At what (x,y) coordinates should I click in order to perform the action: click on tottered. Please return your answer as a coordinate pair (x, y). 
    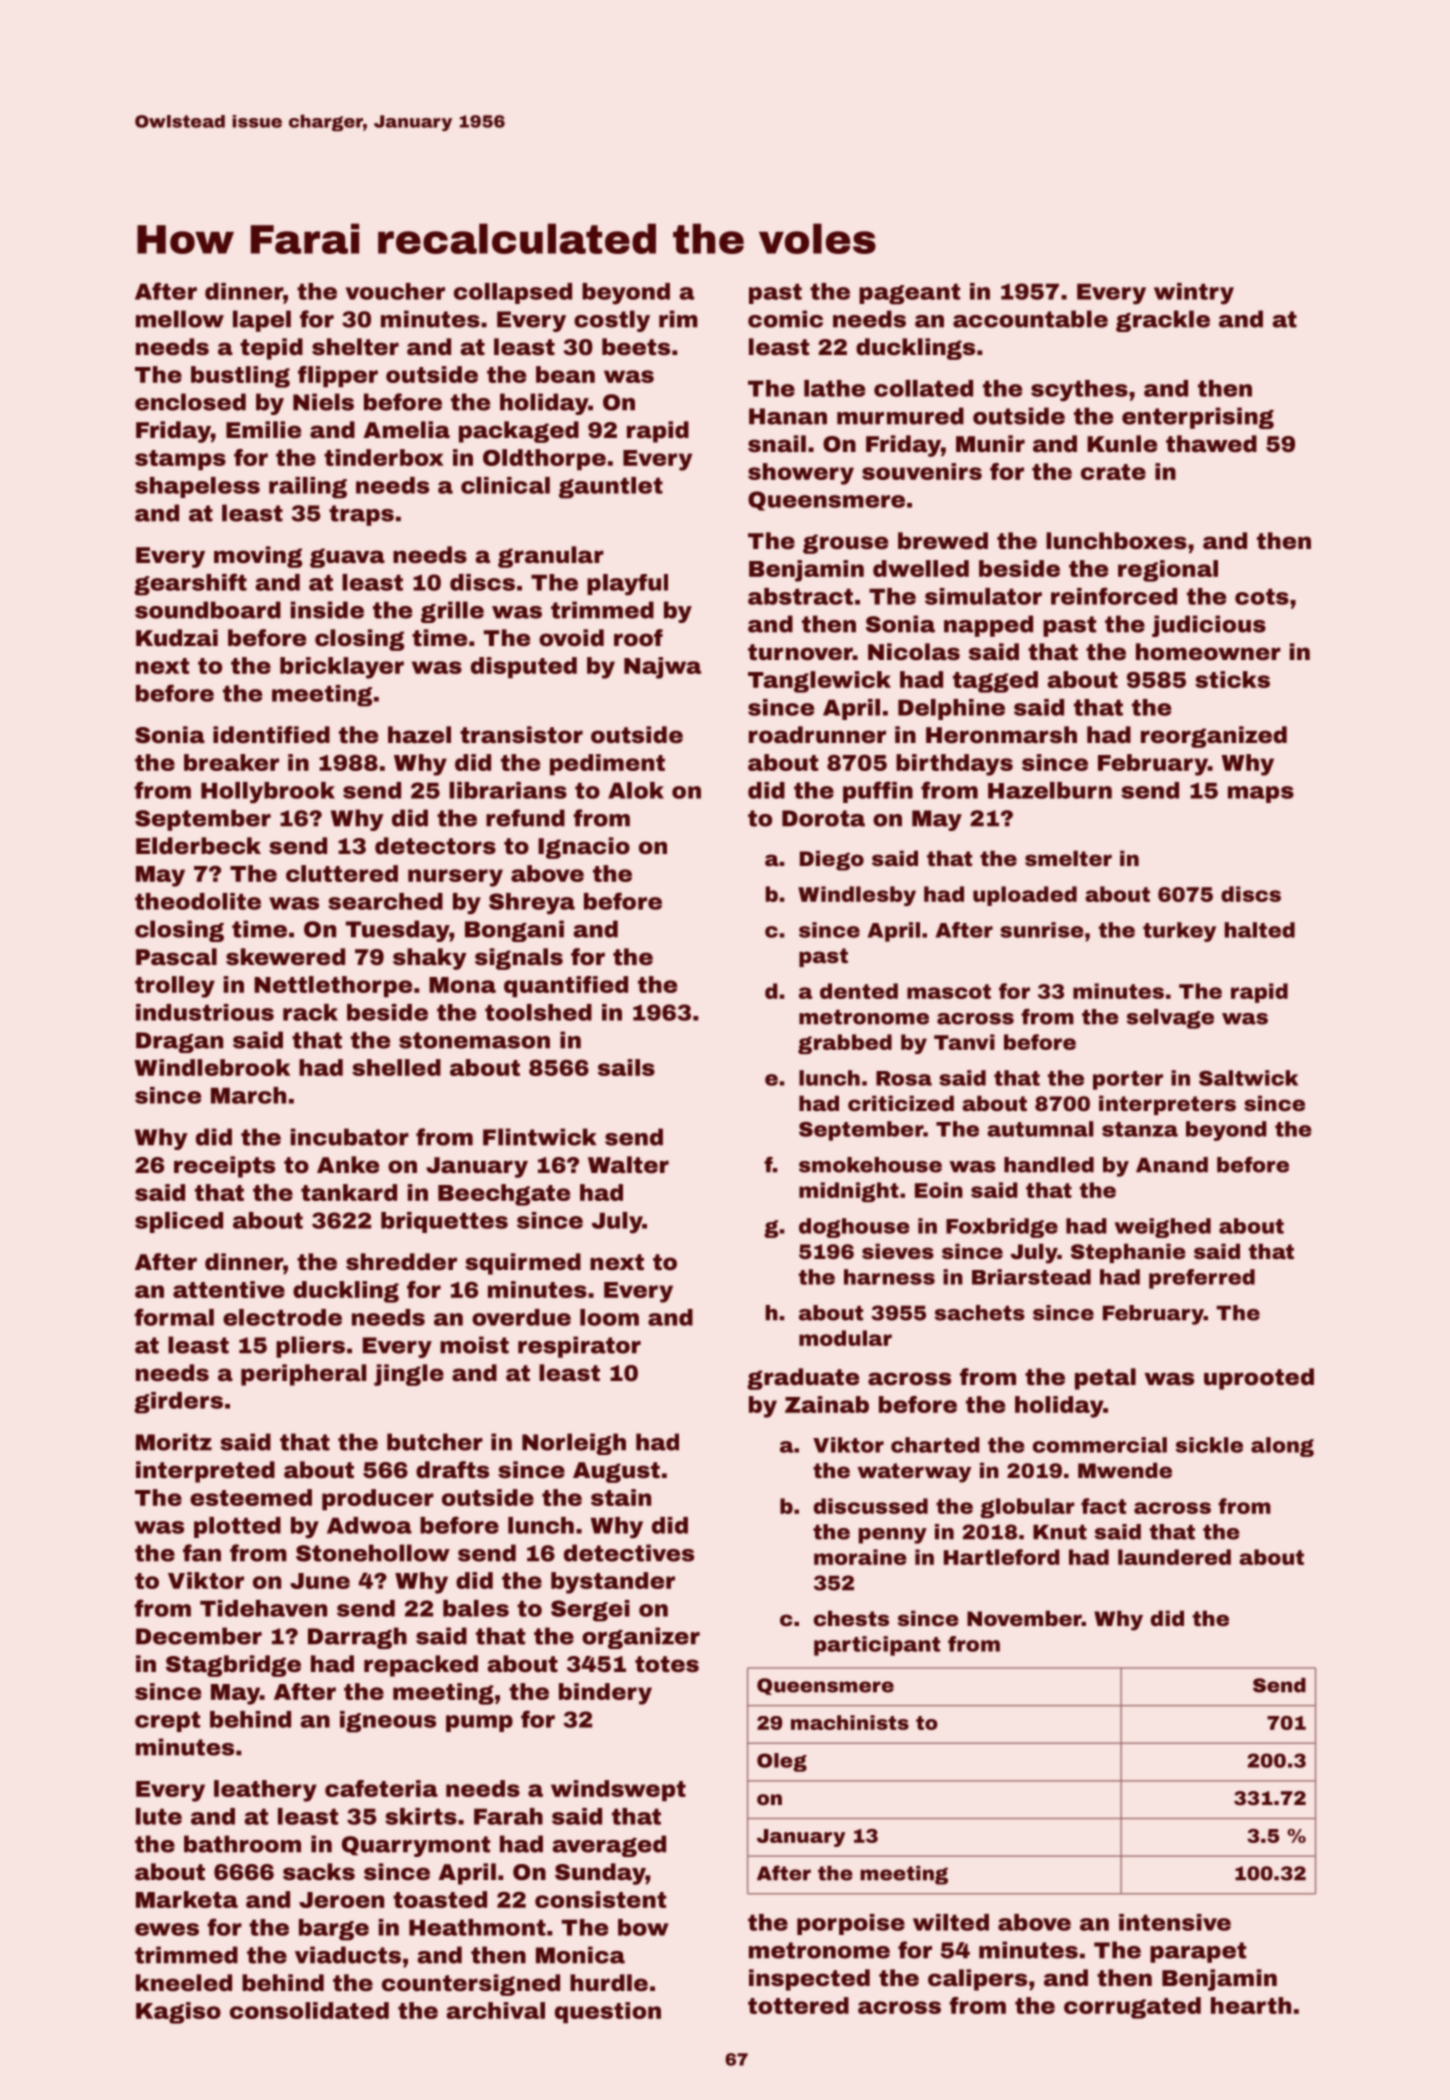
    Looking at the image, I should click on (798, 2005).
